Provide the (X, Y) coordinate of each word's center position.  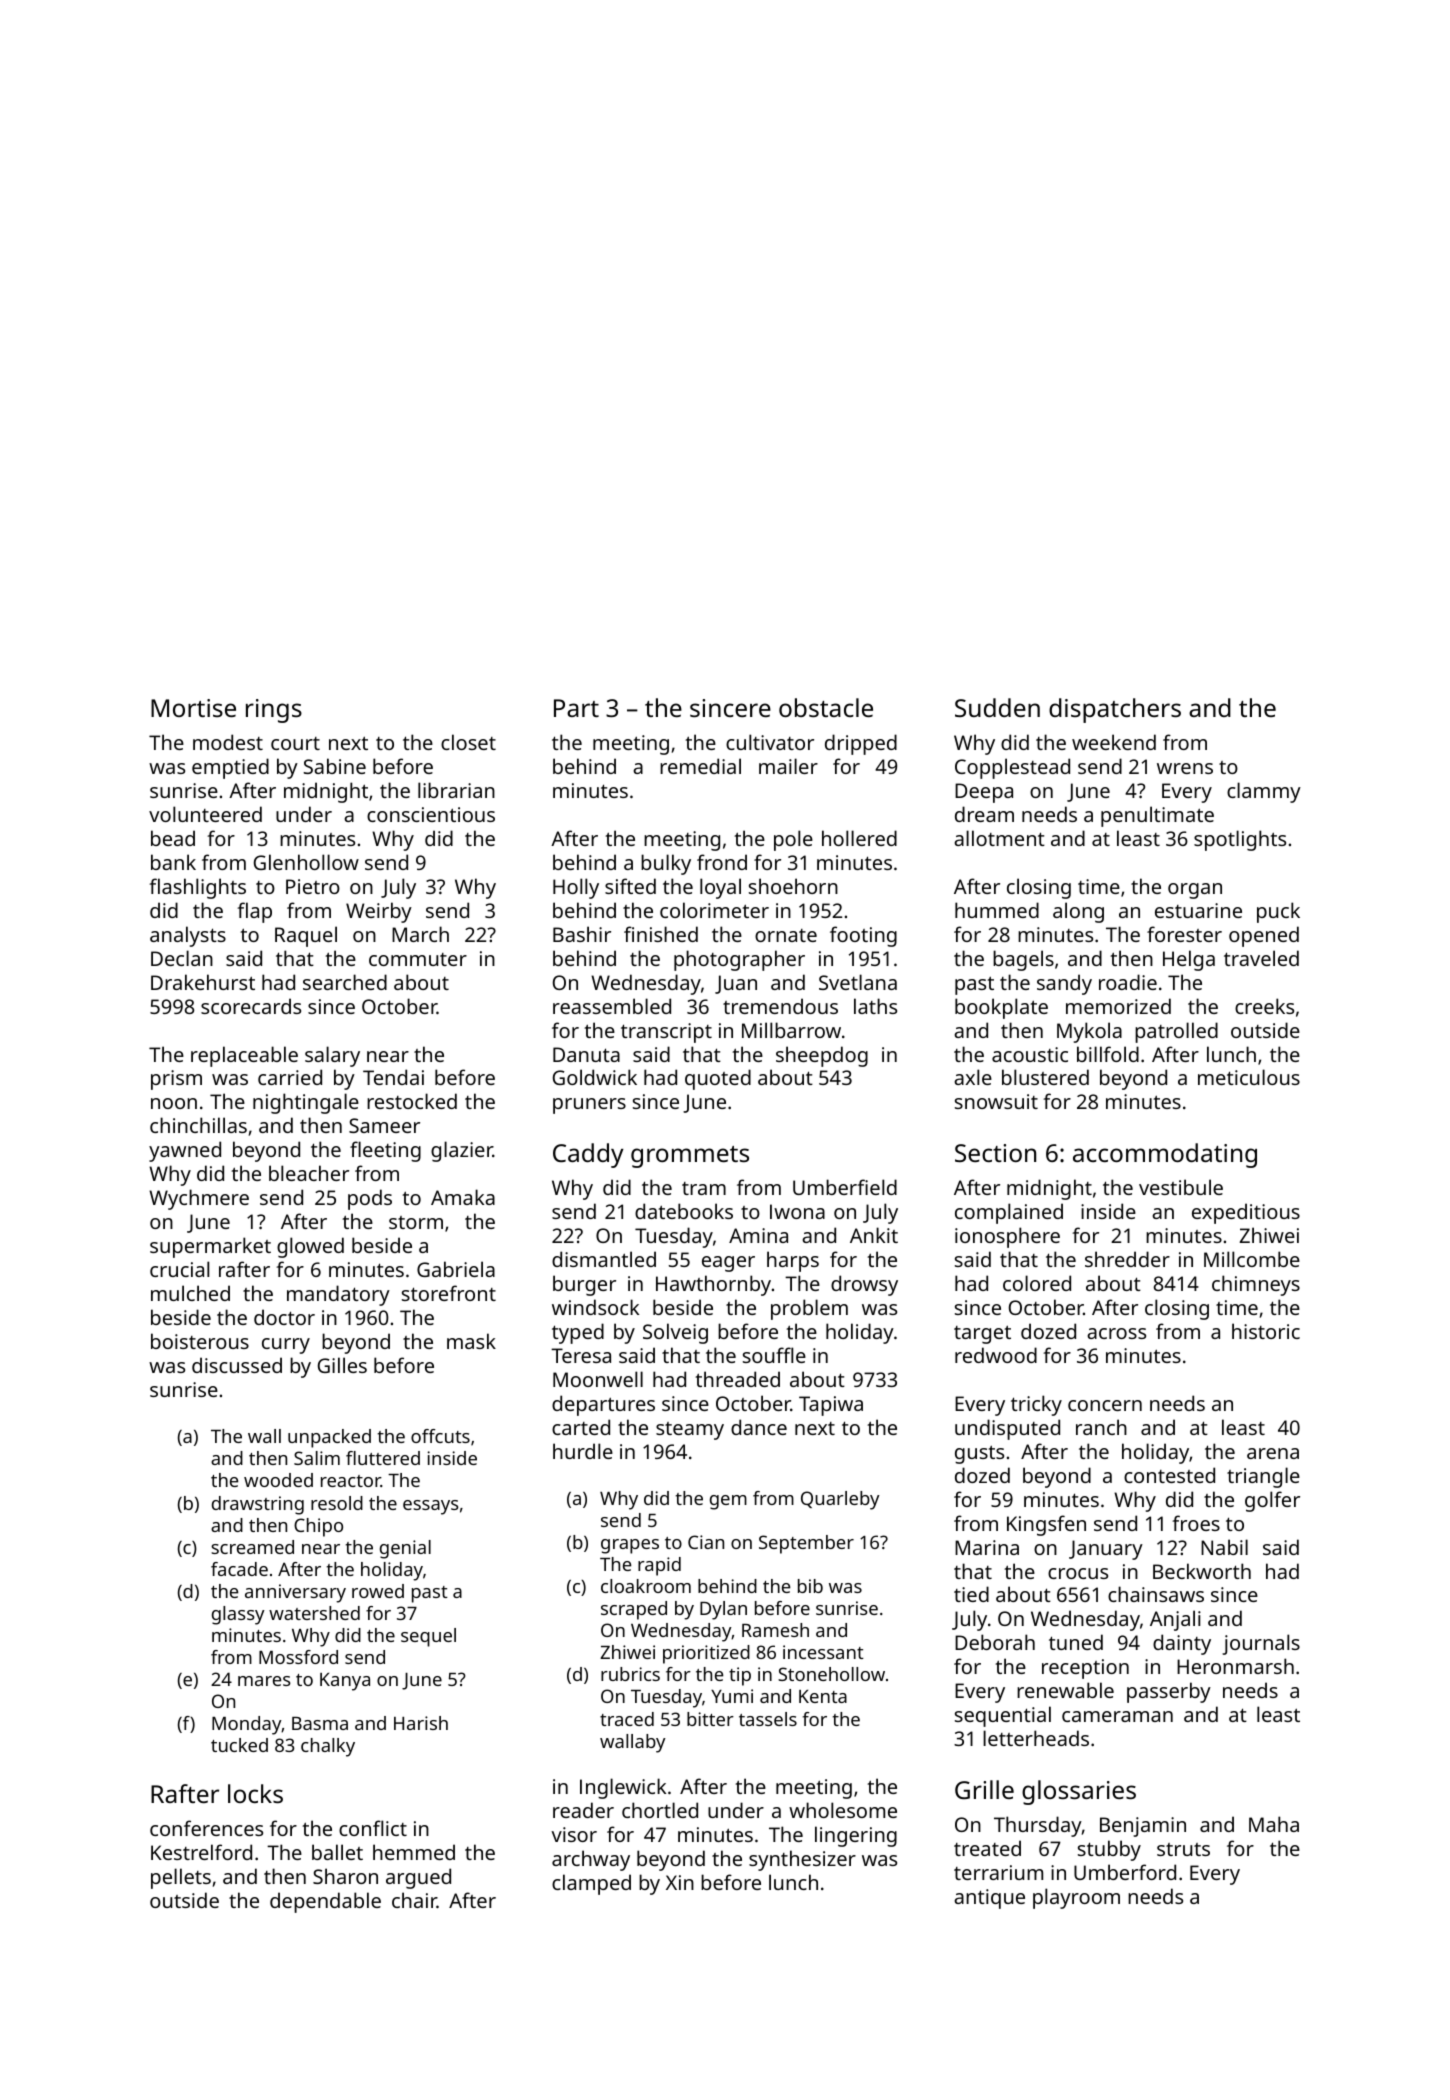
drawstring (258, 1505)
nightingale (306, 1103)
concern (1105, 1405)
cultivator (770, 742)
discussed (237, 1365)
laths (875, 1006)
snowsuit (996, 1101)
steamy (690, 1431)
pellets (181, 1878)
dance (759, 1427)
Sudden (997, 707)
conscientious (431, 814)
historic (1266, 1331)
